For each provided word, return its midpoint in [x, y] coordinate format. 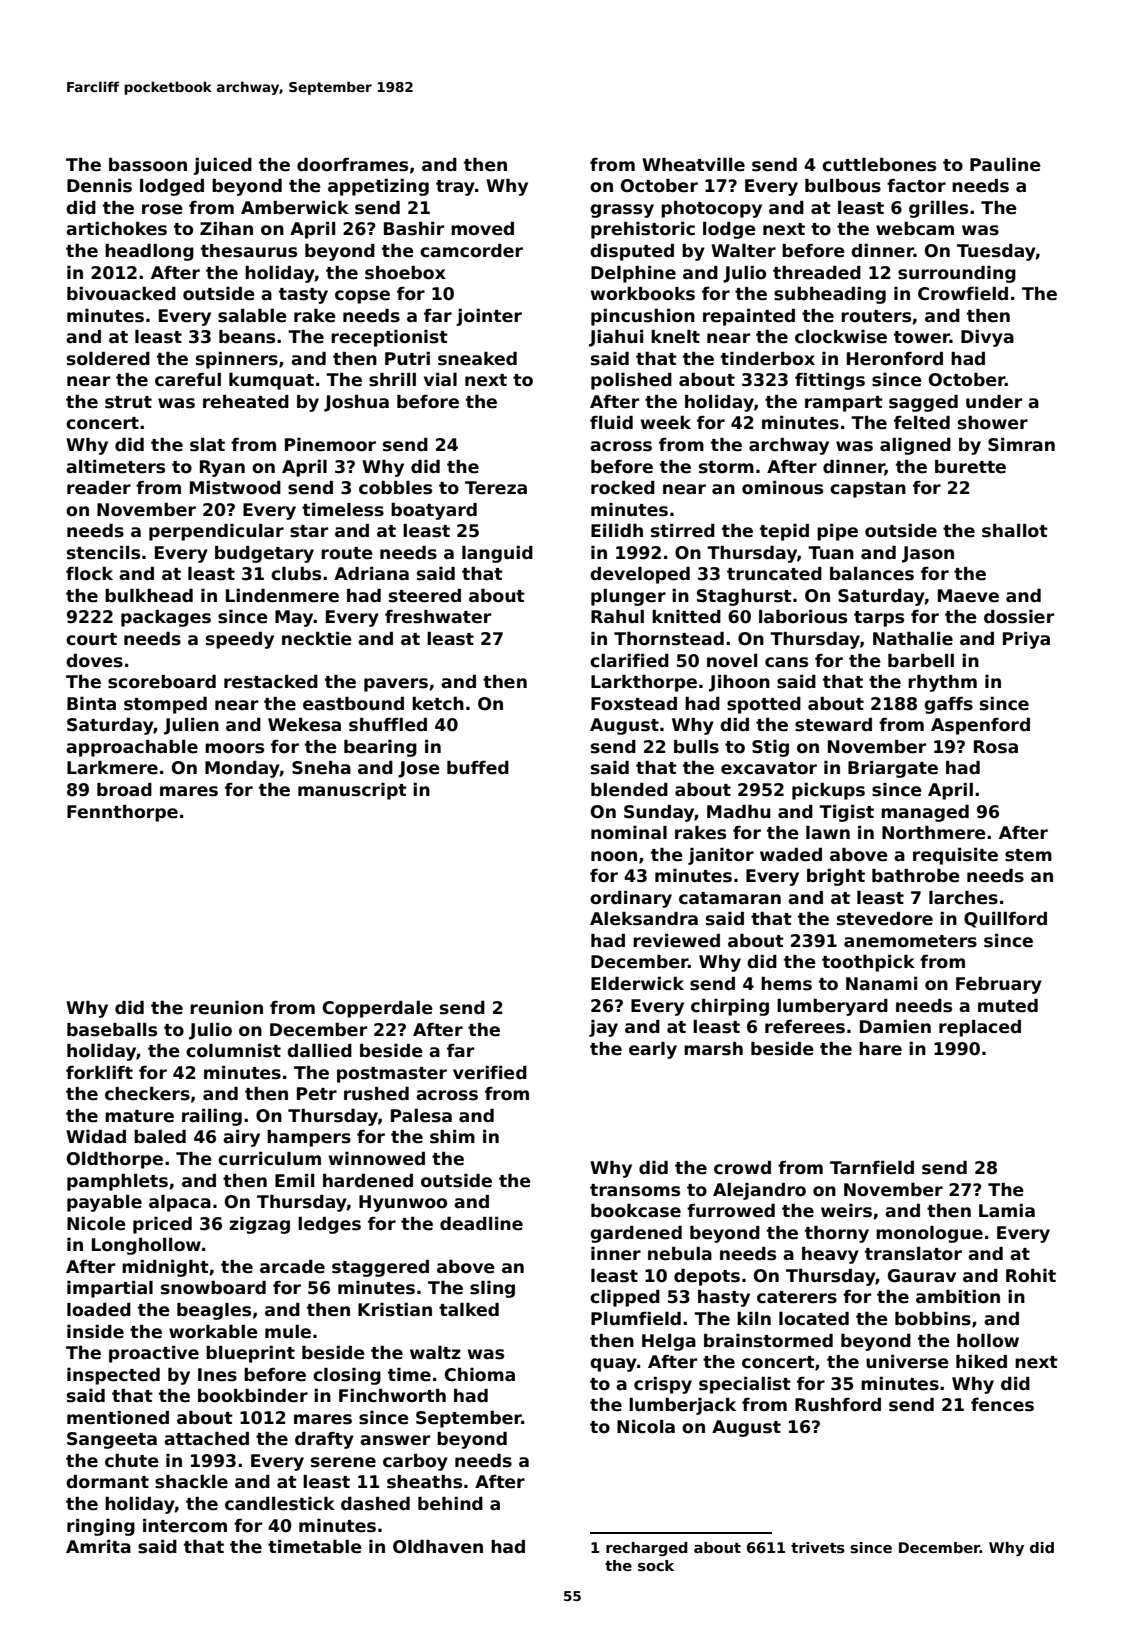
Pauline [1005, 165]
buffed [478, 768]
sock [656, 1565]
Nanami [881, 984]
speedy [240, 640]
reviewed [676, 941]
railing [212, 1117]
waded [791, 855]
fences [1002, 1405]
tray [455, 188]
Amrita [98, 1547]
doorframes [352, 165]
